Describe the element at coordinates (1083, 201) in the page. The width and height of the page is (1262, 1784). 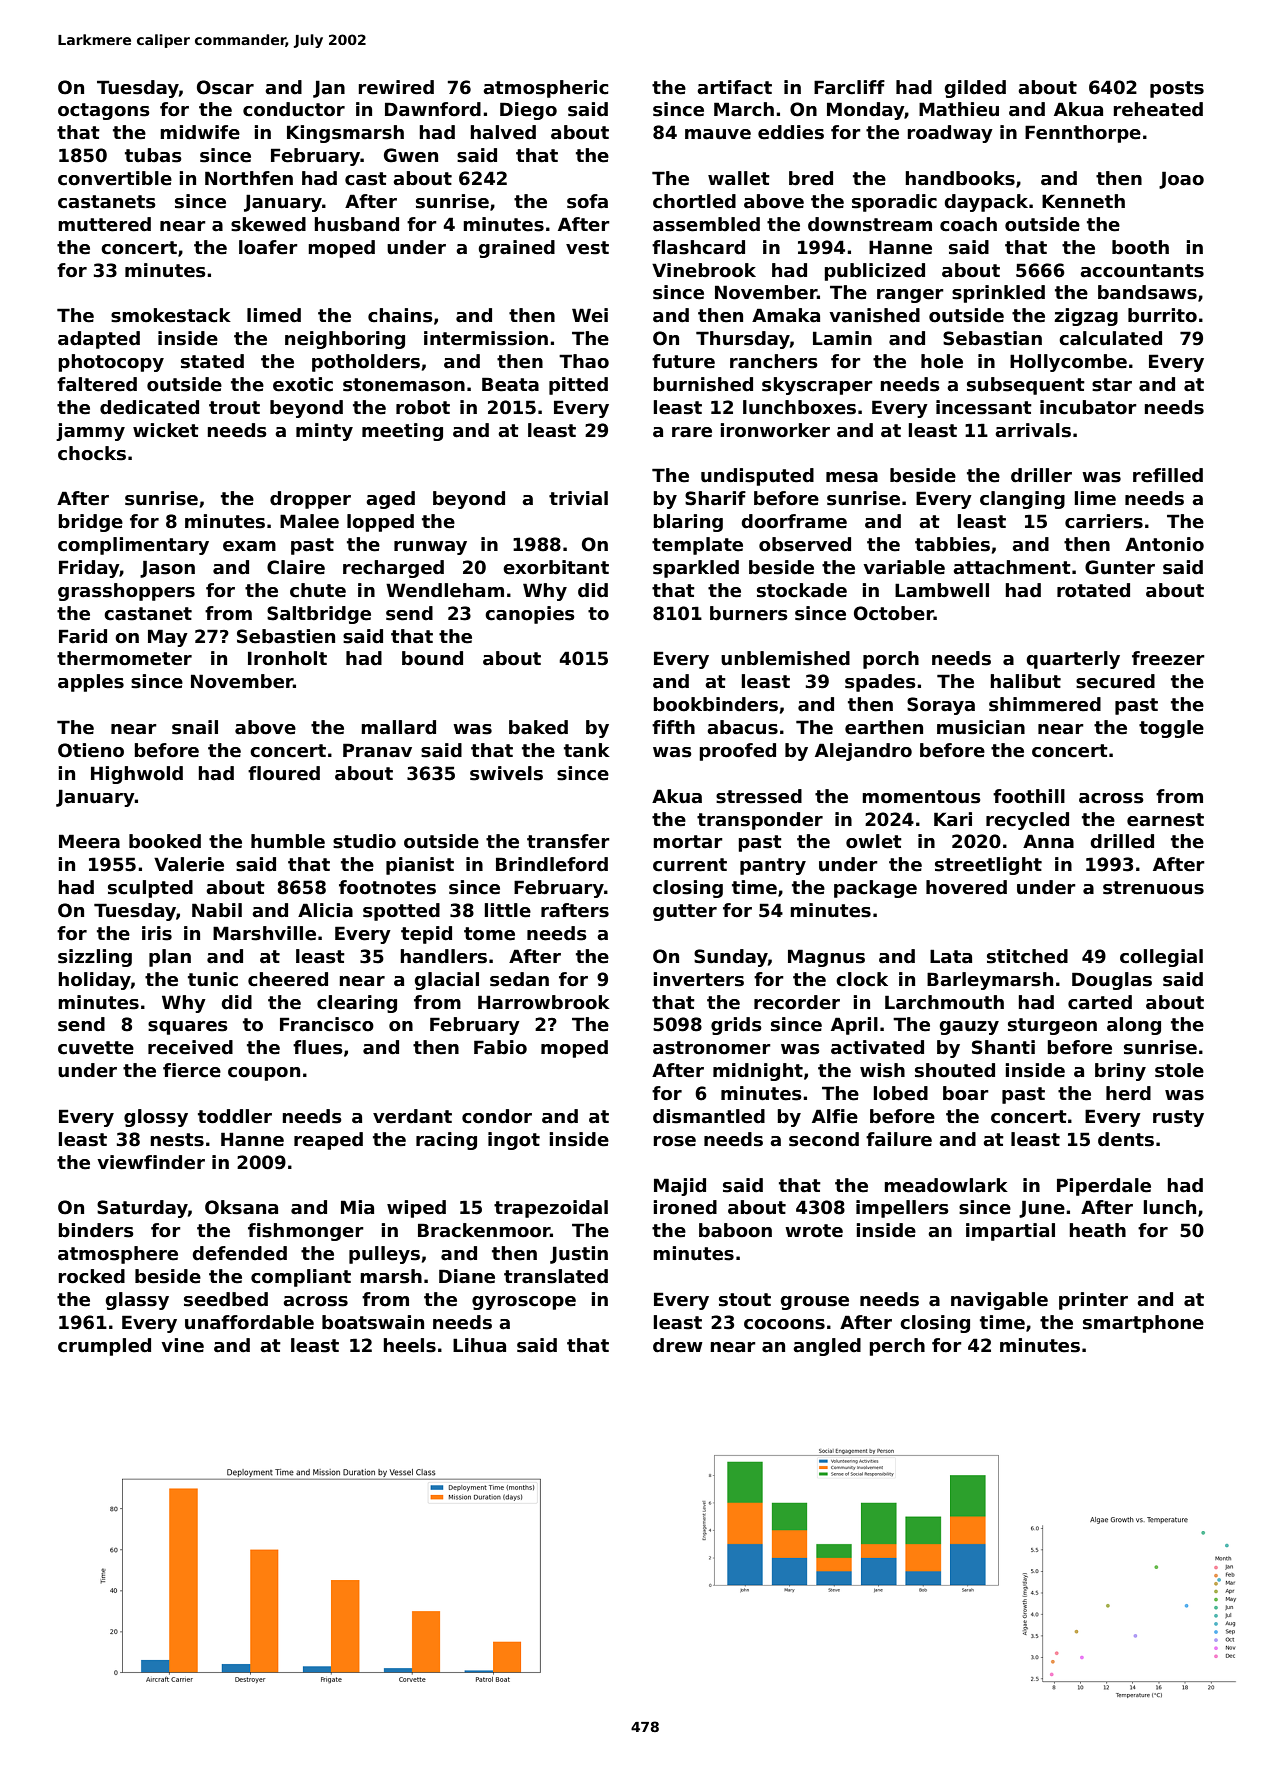
I see `Kenneth` at that location.
